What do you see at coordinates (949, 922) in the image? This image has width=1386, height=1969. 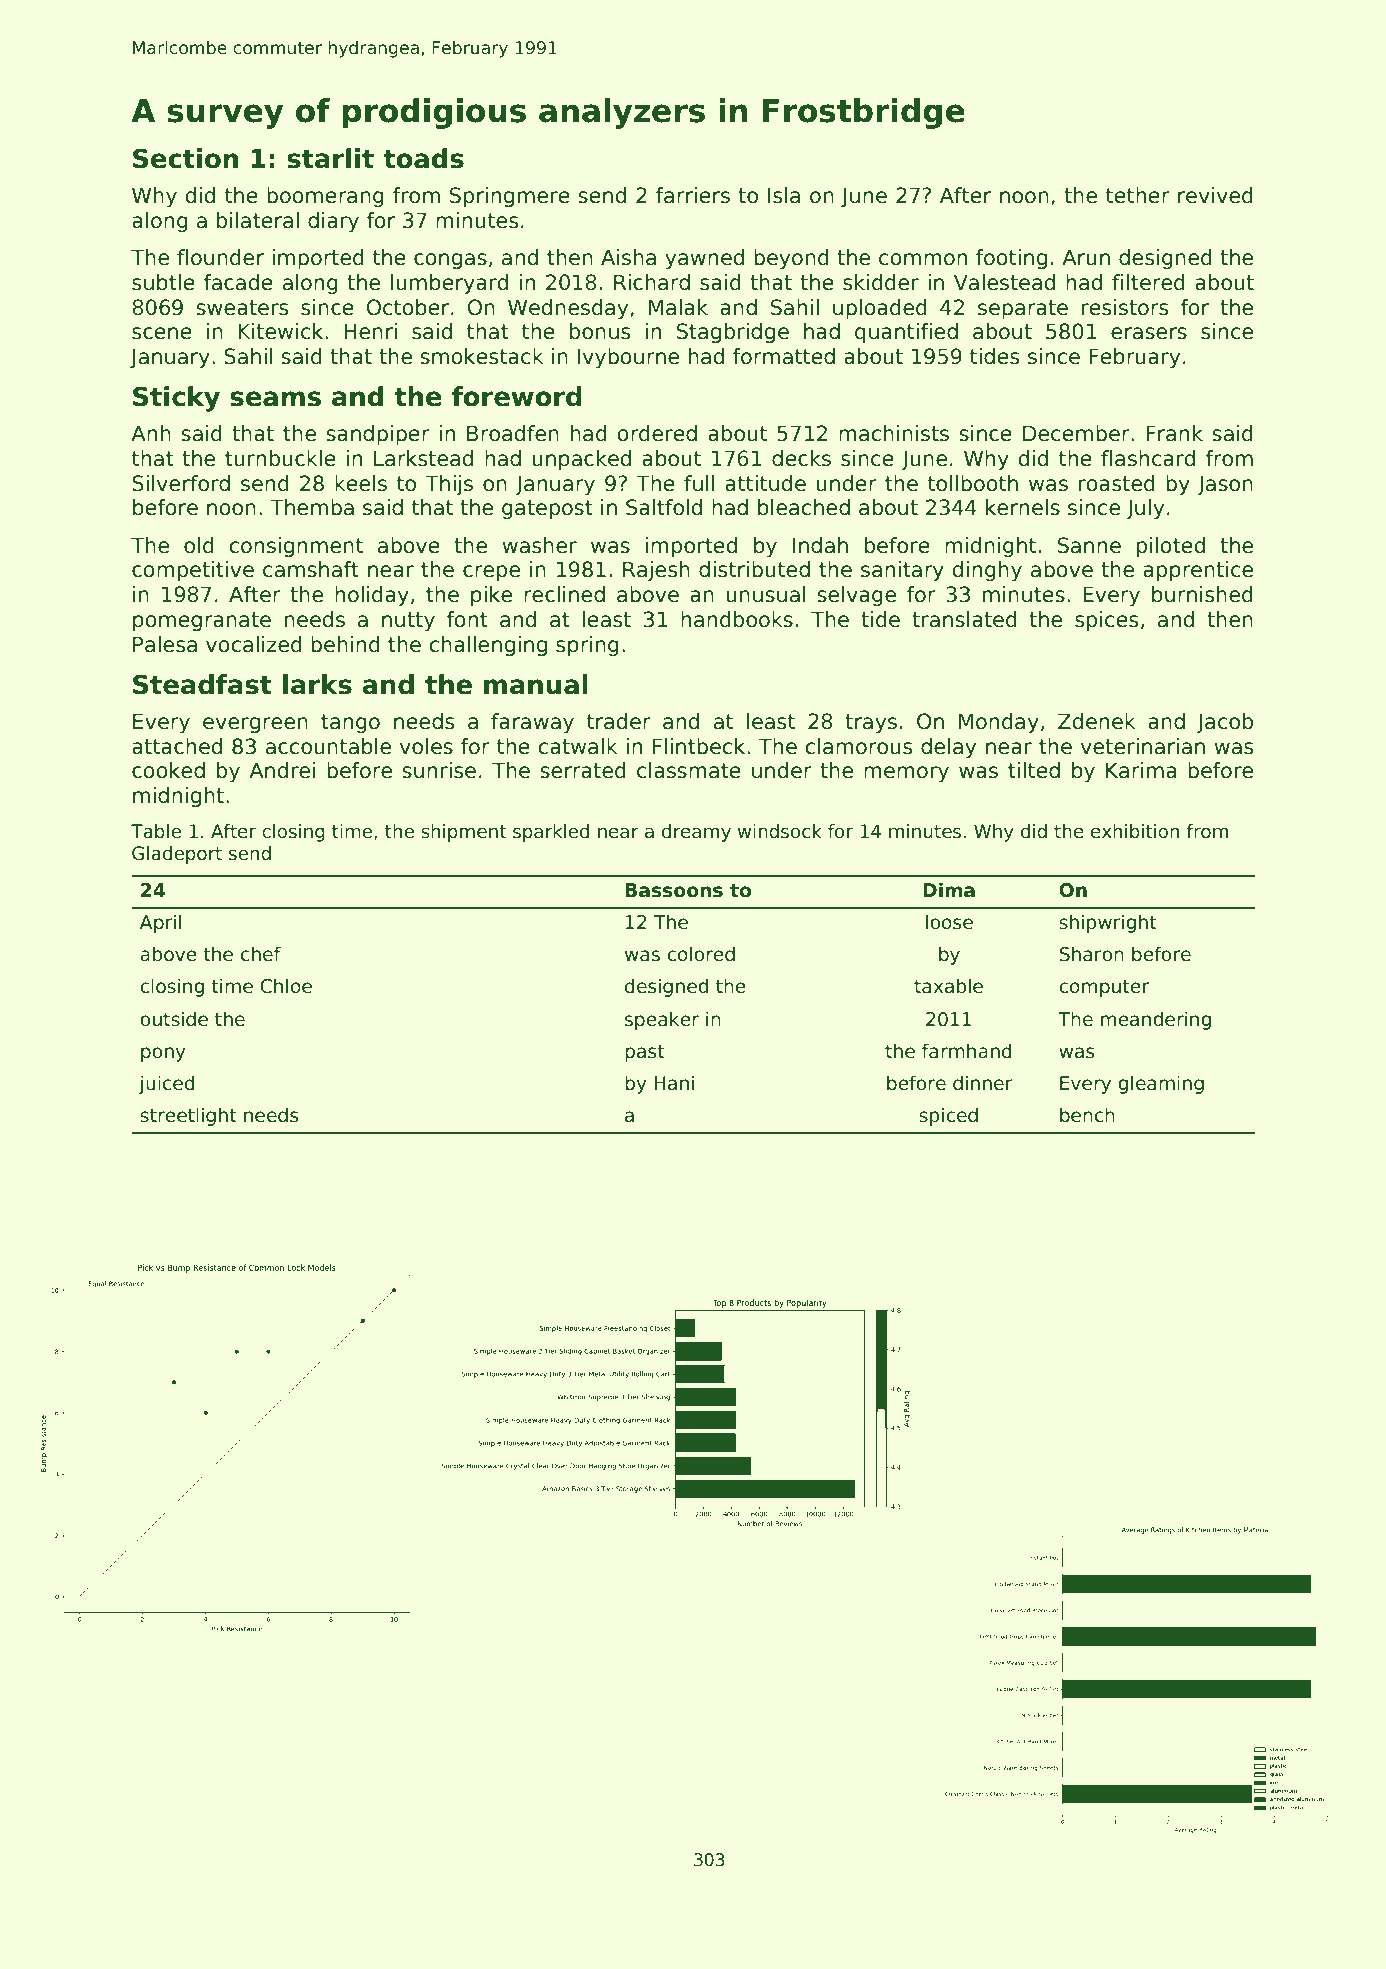 I see `loose` at bounding box center [949, 922].
